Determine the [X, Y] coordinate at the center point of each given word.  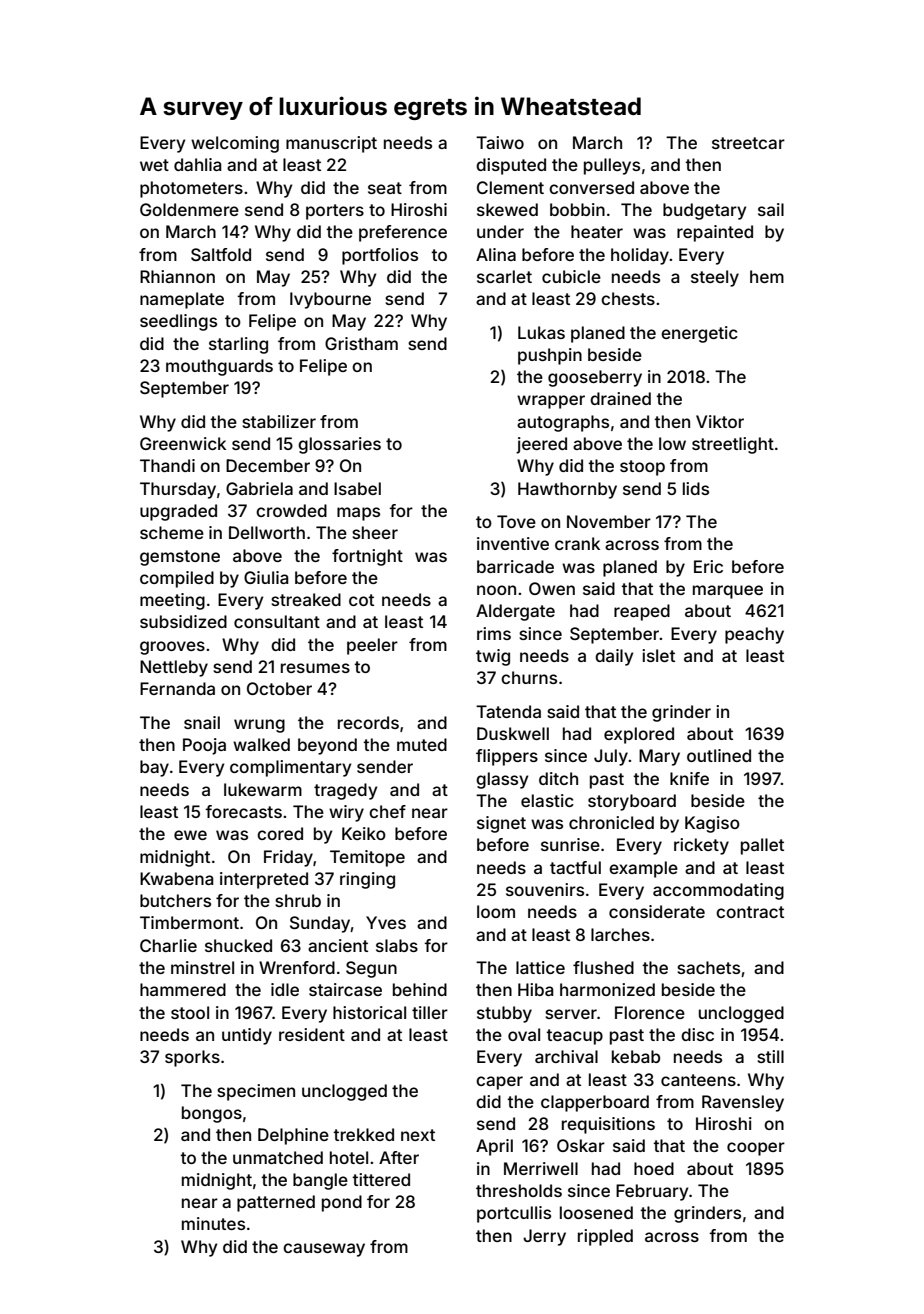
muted [422, 744]
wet [154, 165]
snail [202, 722]
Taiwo [500, 142]
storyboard [632, 802]
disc [697, 1034]
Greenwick [183, 443]
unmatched [278, 1157]
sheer [375, 532]
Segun [371, 969]
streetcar [748, 143]
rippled [605, 1237]
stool [190, 1012]
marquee [728, 592]
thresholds [519, 1190]
